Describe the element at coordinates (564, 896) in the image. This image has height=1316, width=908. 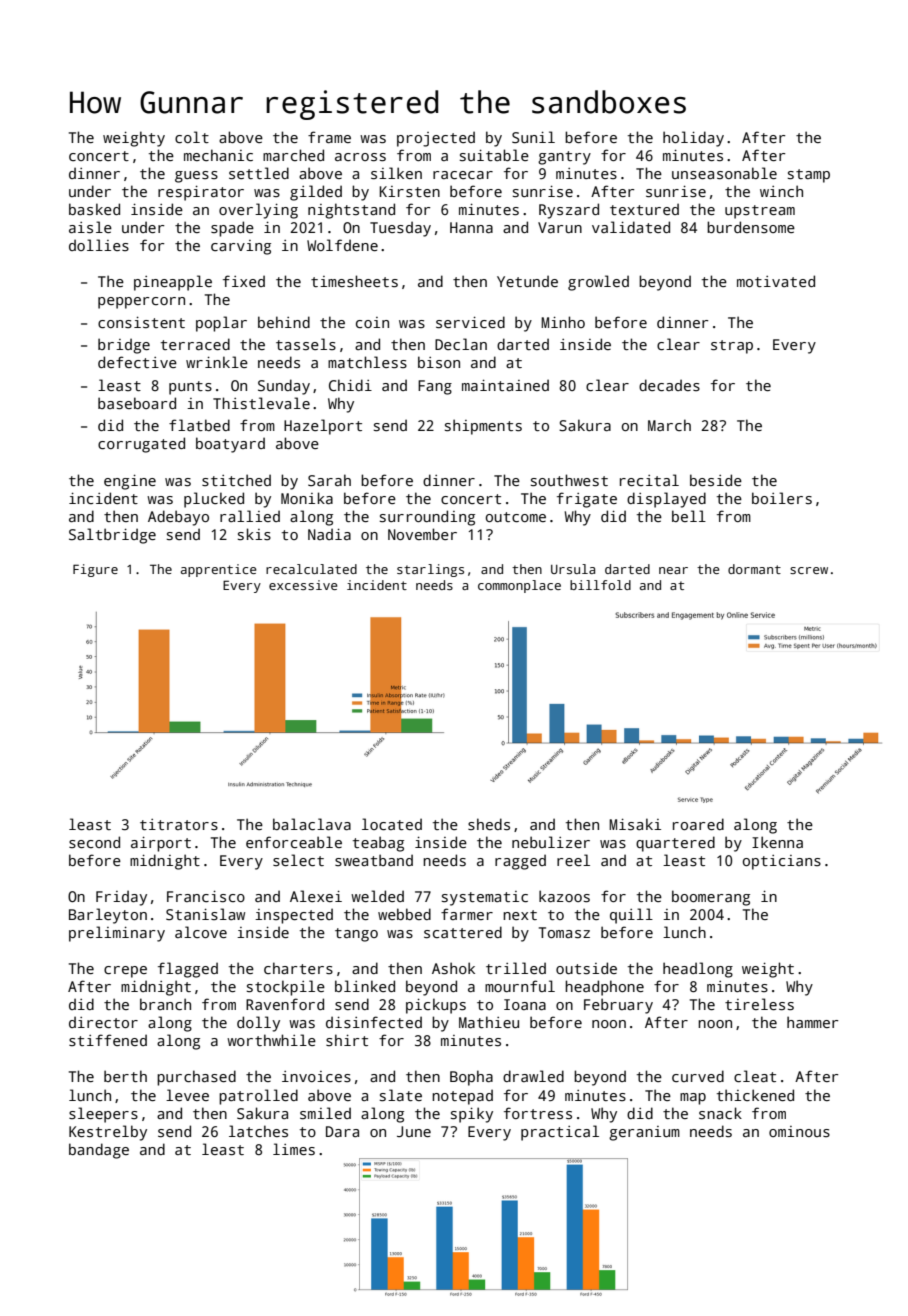
I see `kazoos` at that location.
